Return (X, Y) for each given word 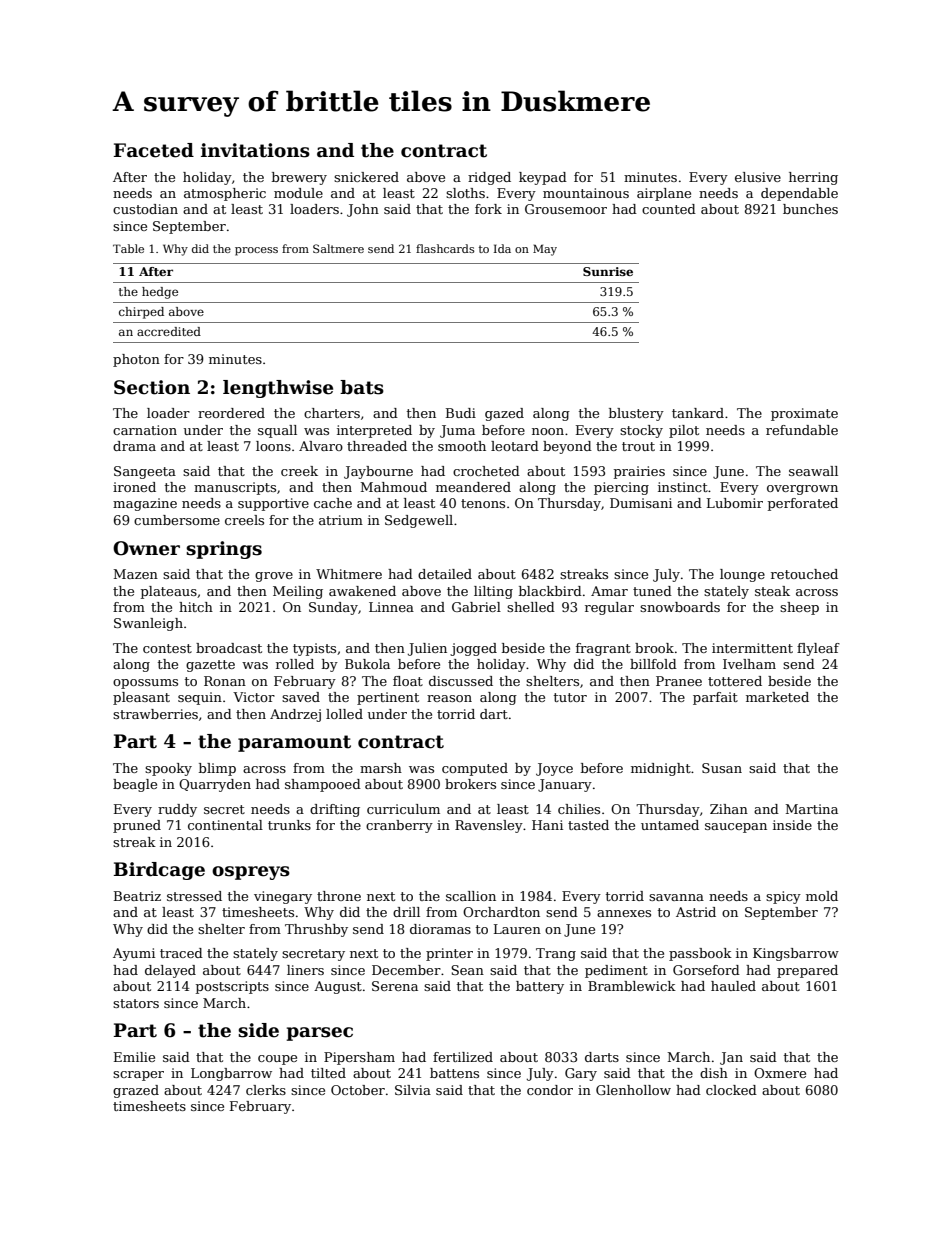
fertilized (463, 1057)
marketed (777, 697)
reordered (231, 413)
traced (181, 953)
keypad (543, 178)
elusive (758, 177)
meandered (473, 487)
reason (449, 698)
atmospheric (225, 194)
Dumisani (641, 503)
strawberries (155, 714)
